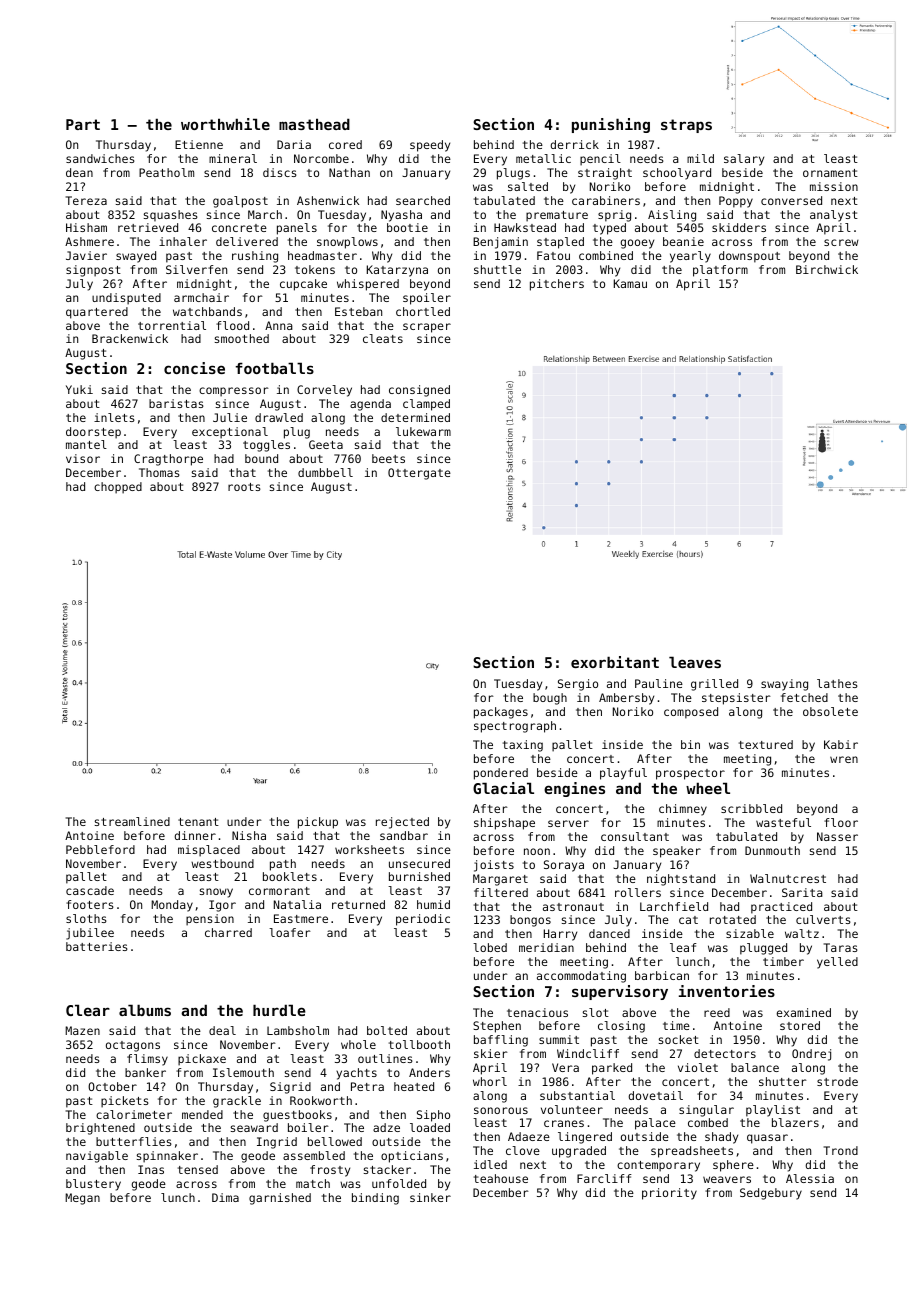 Image resolution: width=924 pixels, height=1308 pixels. Describe the element at coordinates (210, 920) in the image. I see `pension` at that location.
